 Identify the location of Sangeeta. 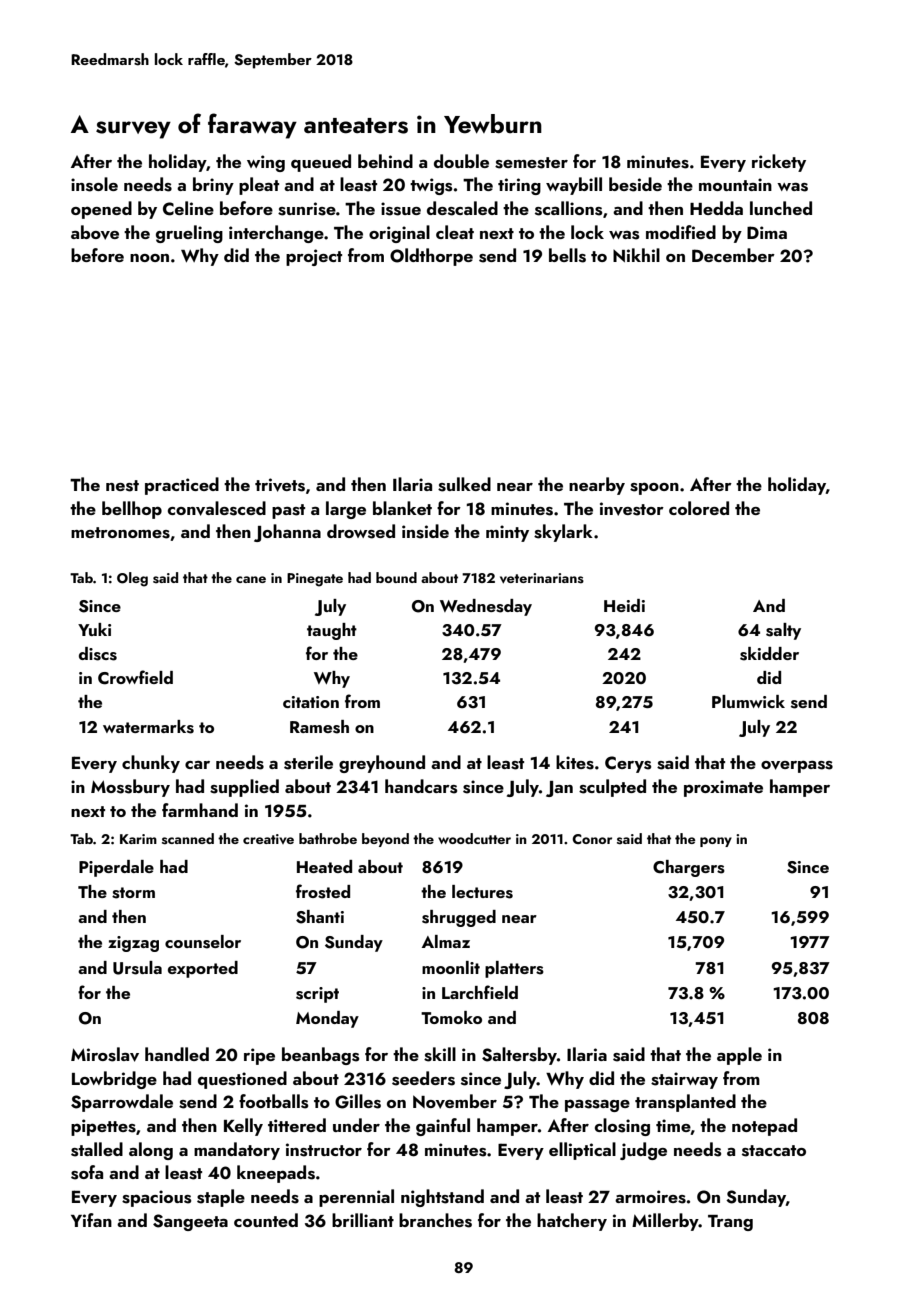
(190, 1222).
